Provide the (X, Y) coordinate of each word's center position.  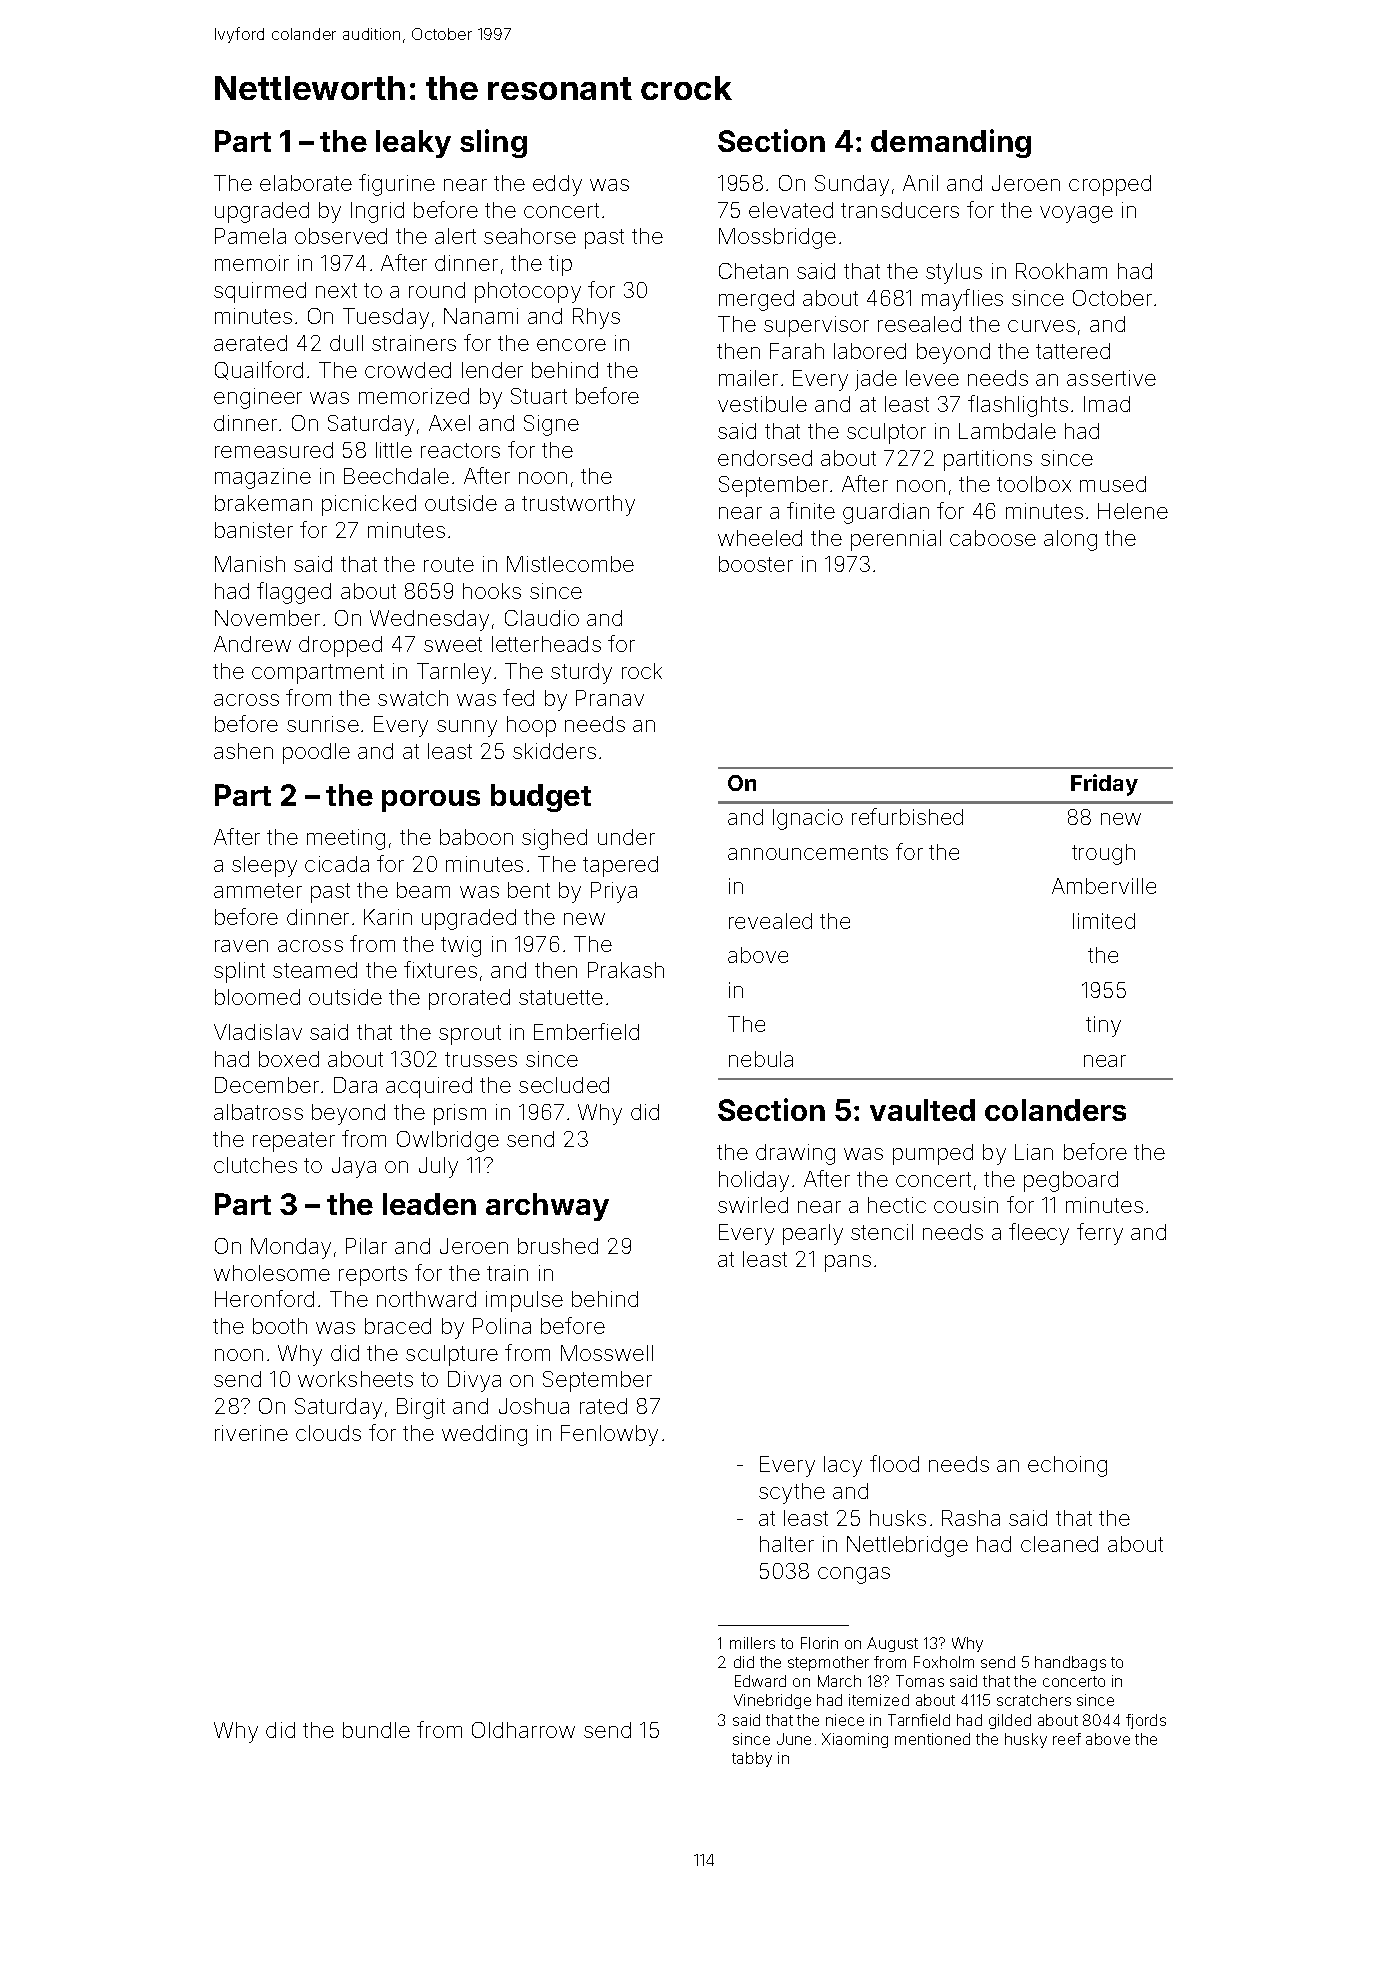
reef (1067, 1739)
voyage (1076, 214)
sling (493, 143)
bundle (376, 1730)
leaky (413, 144)
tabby (752, 1759)
